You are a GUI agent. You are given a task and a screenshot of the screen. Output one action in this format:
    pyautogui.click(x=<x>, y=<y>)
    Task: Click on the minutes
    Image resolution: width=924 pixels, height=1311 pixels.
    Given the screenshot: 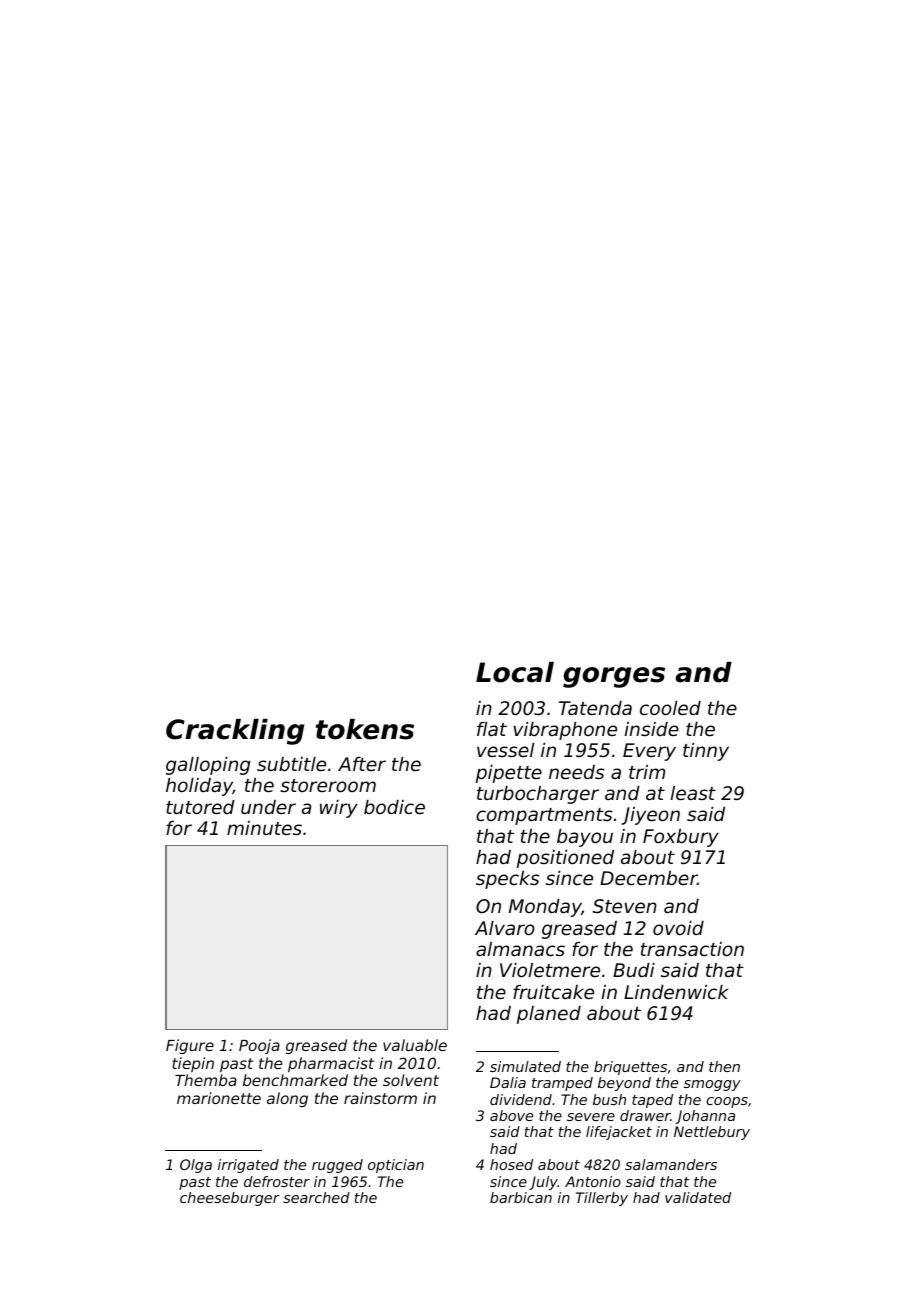 What is the action you would take?
    pyautogui.click(x=264, y=828)
